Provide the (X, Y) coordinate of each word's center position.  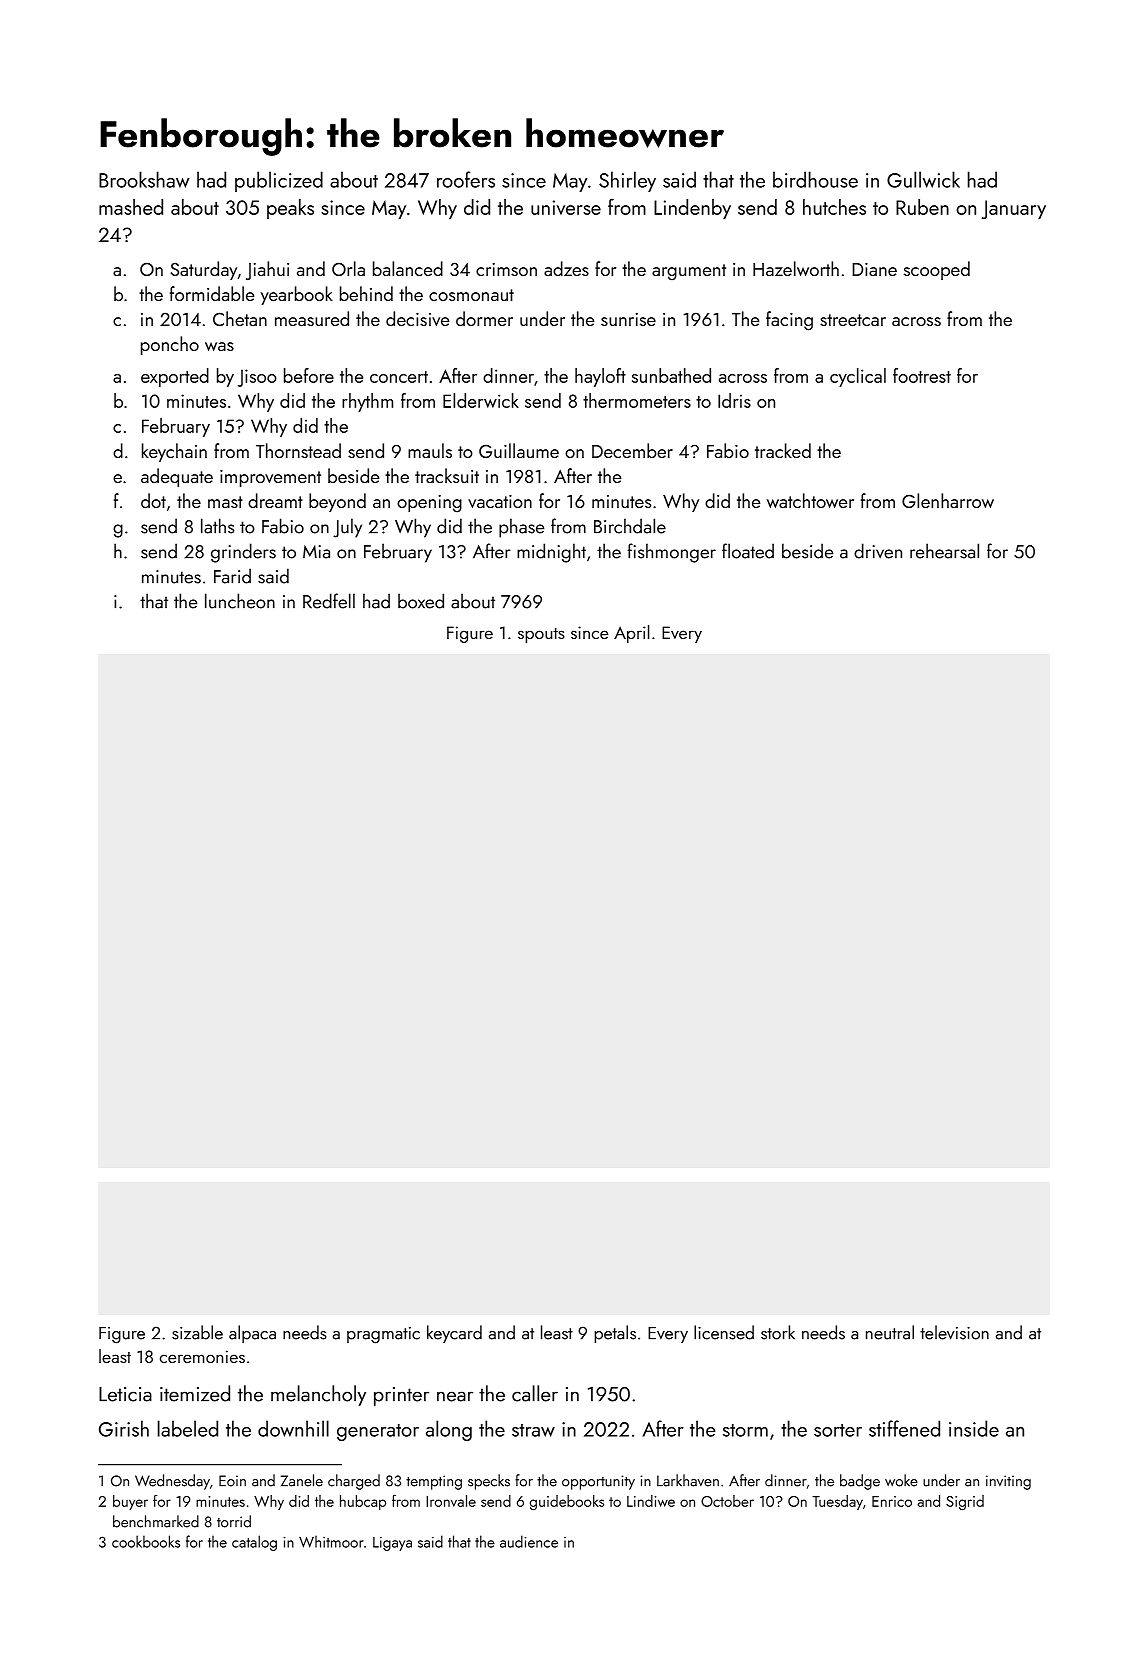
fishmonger (671, 553)
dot (153, 500)
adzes (566, 268)
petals (615, 1334)
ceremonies (202, 1356)
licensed (724, 1332)
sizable (197, 1332)
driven (878, 551)
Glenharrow (948, 500)
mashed (131, 207)
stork (778, 1332)
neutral (890, 1332)
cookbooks (146, 1541)
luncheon (240, 601)
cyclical (858, 377)
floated (748, 551)
